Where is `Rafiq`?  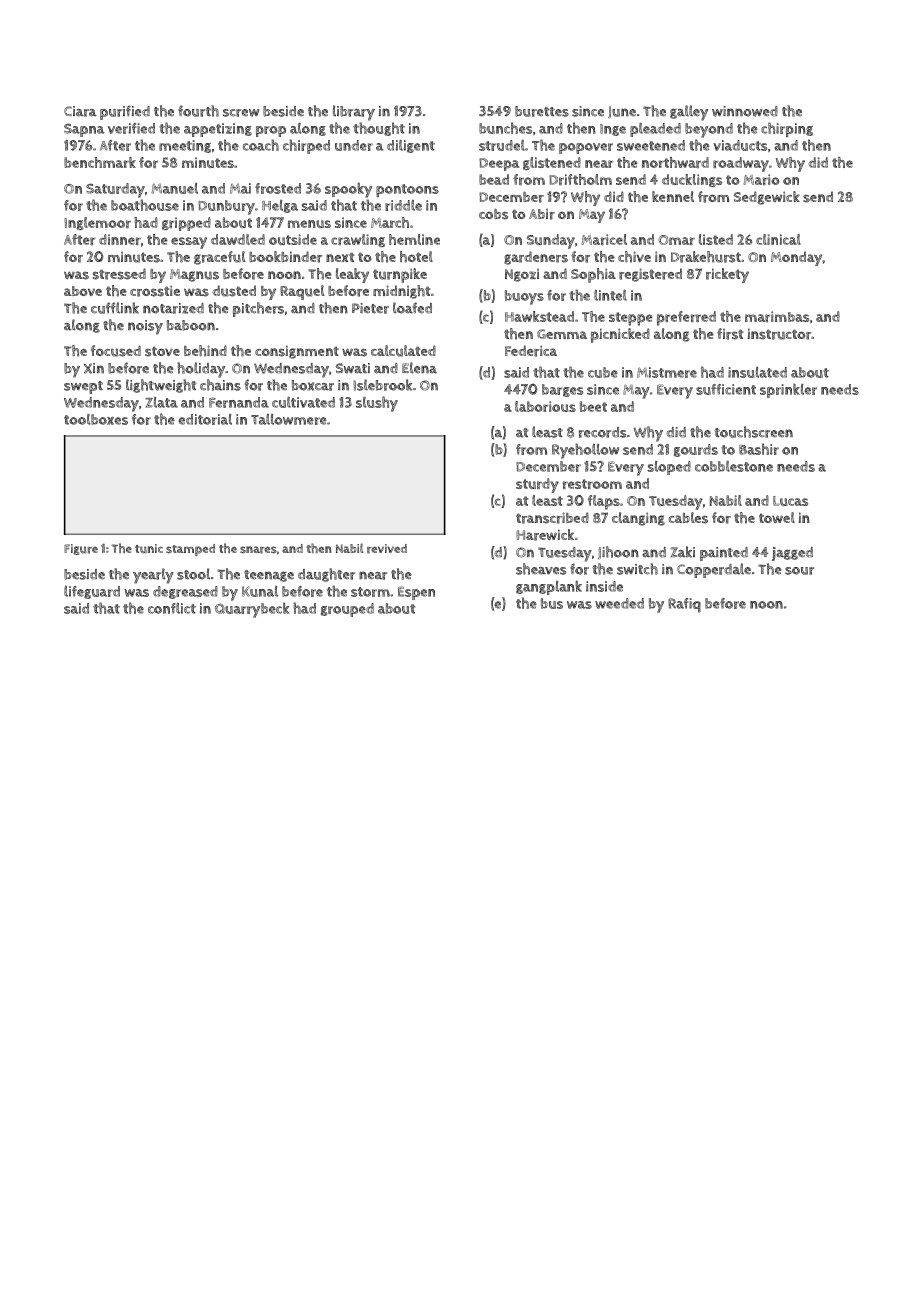 Rafiq is located at coordinates (684, 605).
